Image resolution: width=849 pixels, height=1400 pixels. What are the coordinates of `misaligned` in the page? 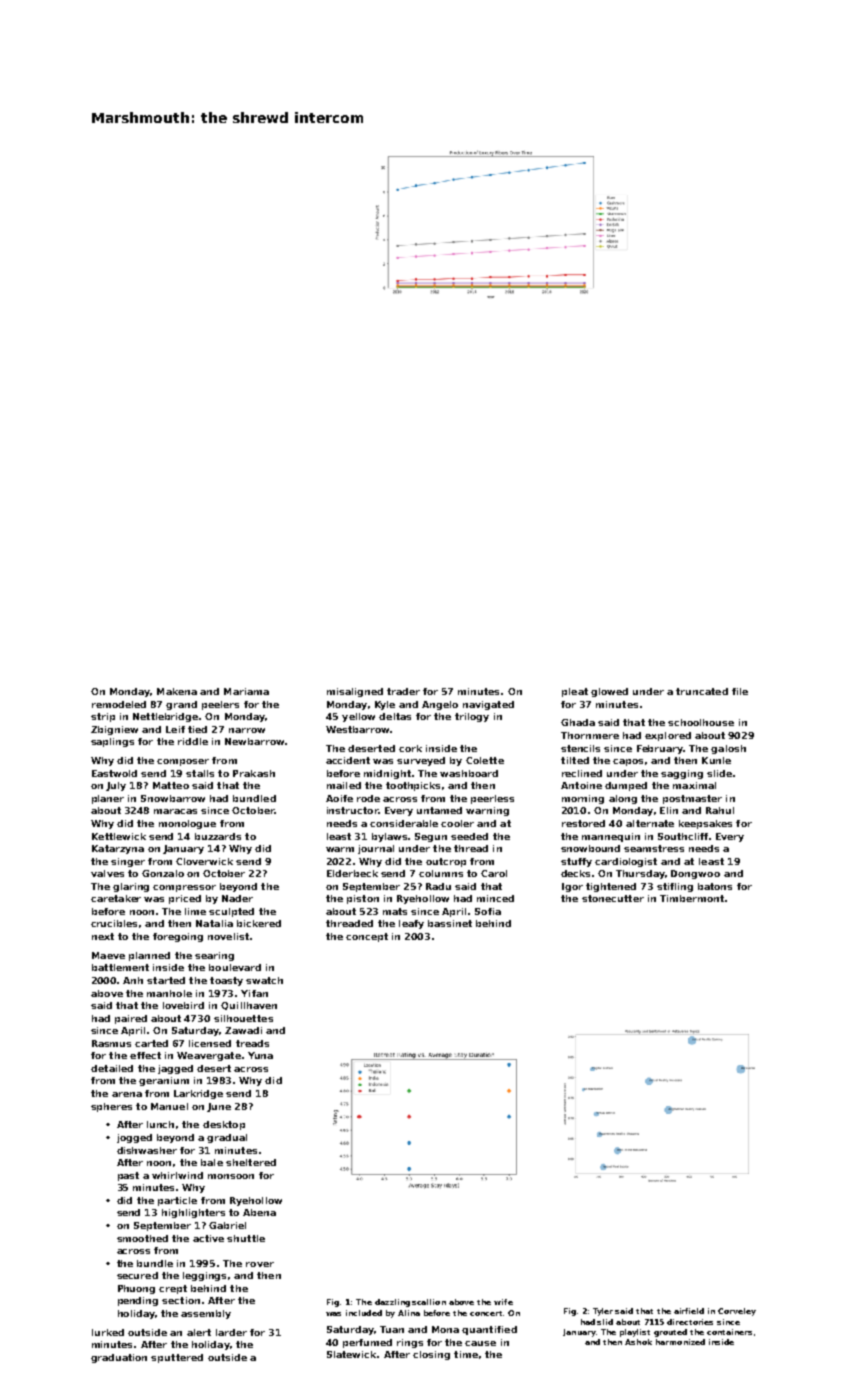 It's located at (355, 692).
